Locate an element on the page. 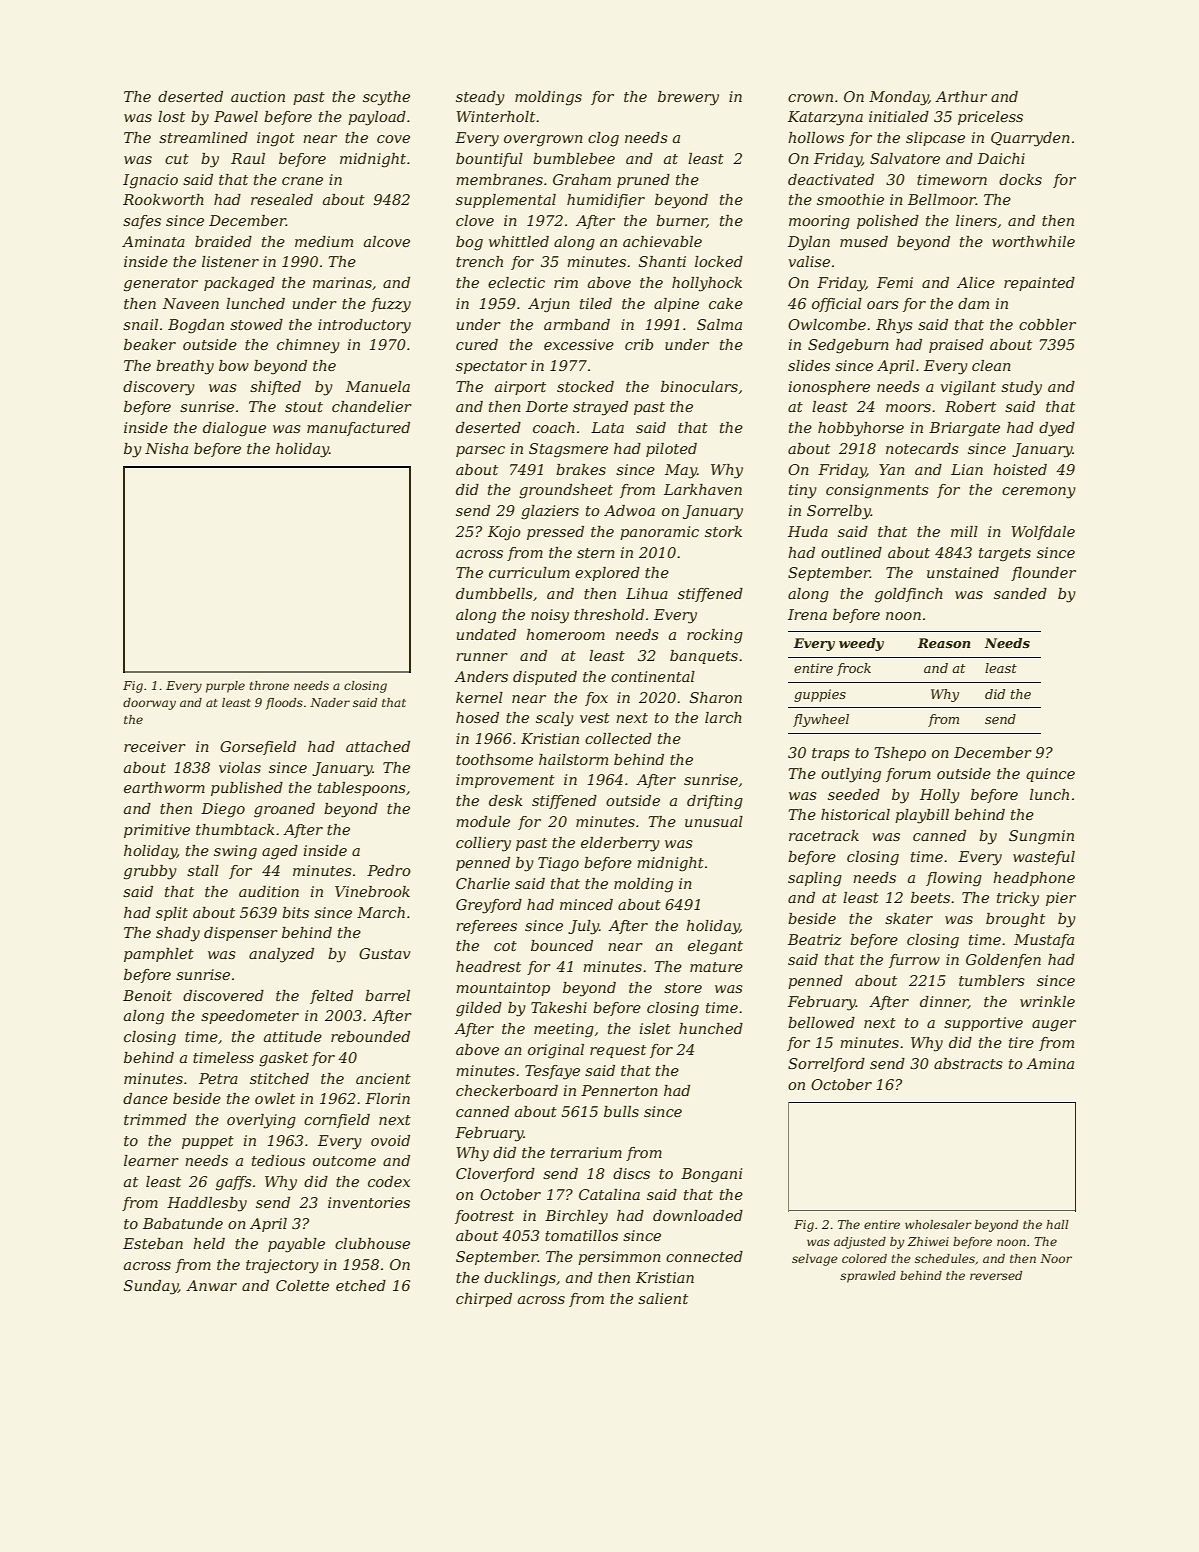 Image resolution: width=1199 pixels, height=1552 pixels. module is located at coordinates (483, 821).
